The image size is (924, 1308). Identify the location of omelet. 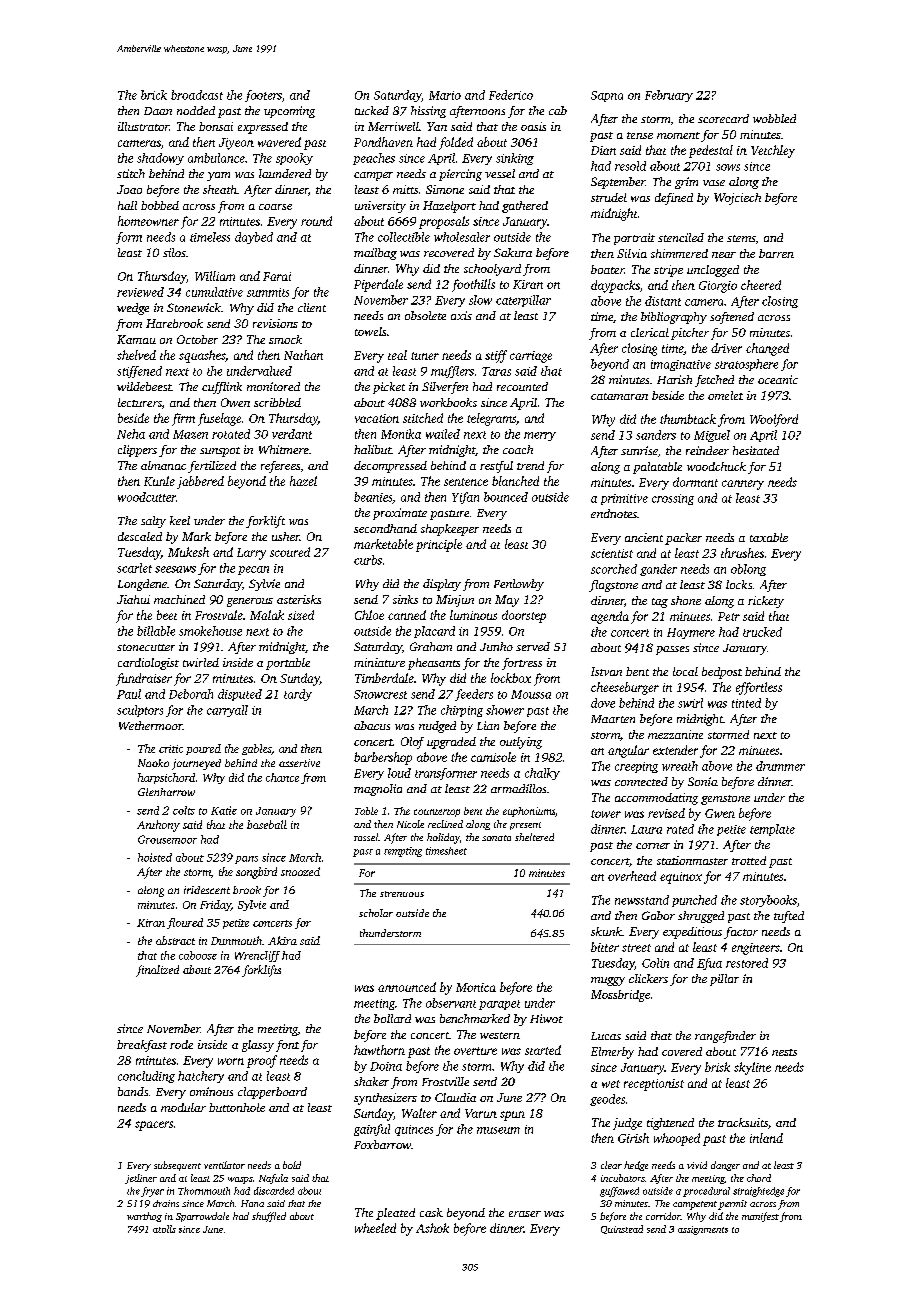
(725, 395).
